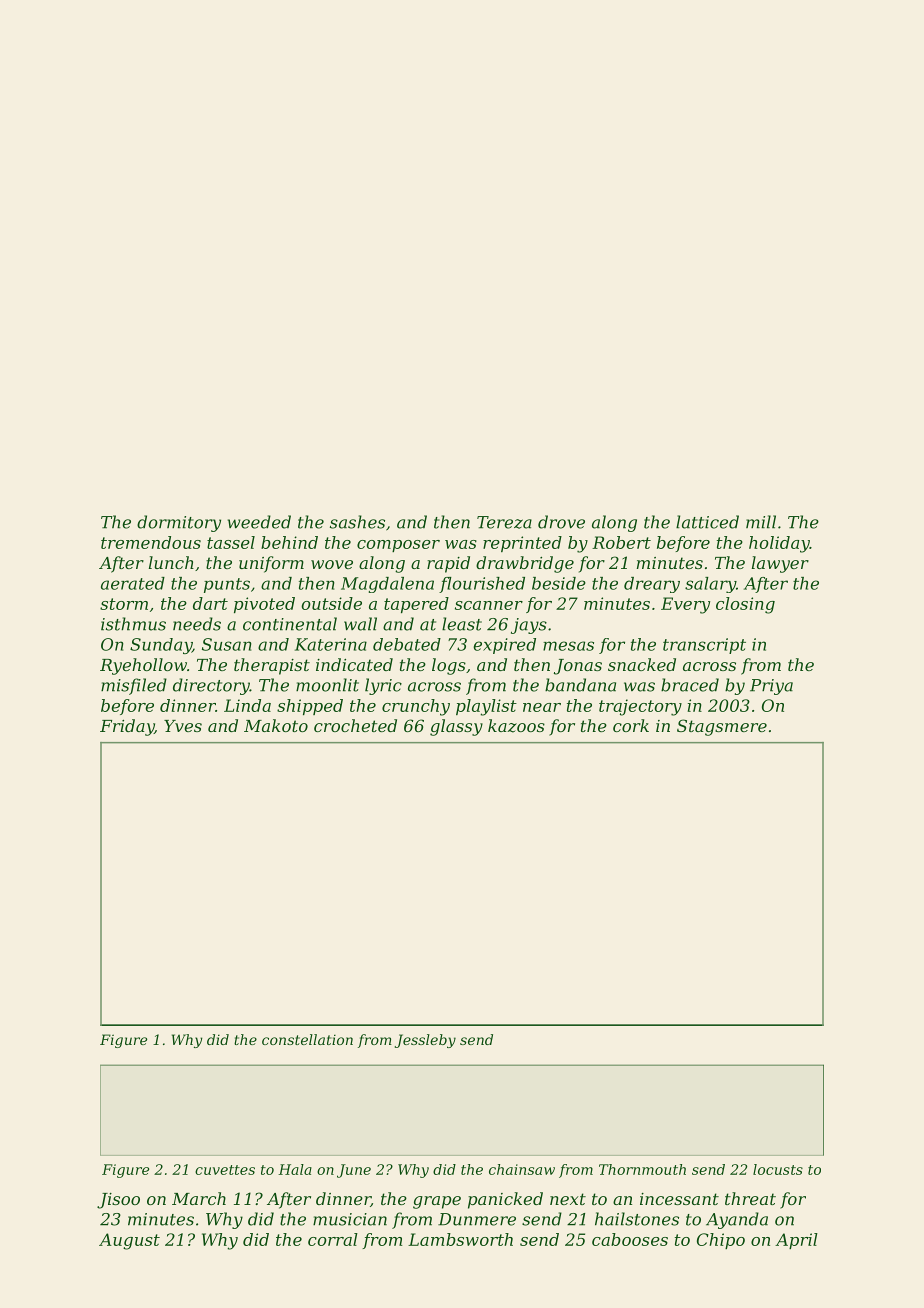 This page has height=1308, width=924. I want to click on Stagsmere, so click(722, 727).
